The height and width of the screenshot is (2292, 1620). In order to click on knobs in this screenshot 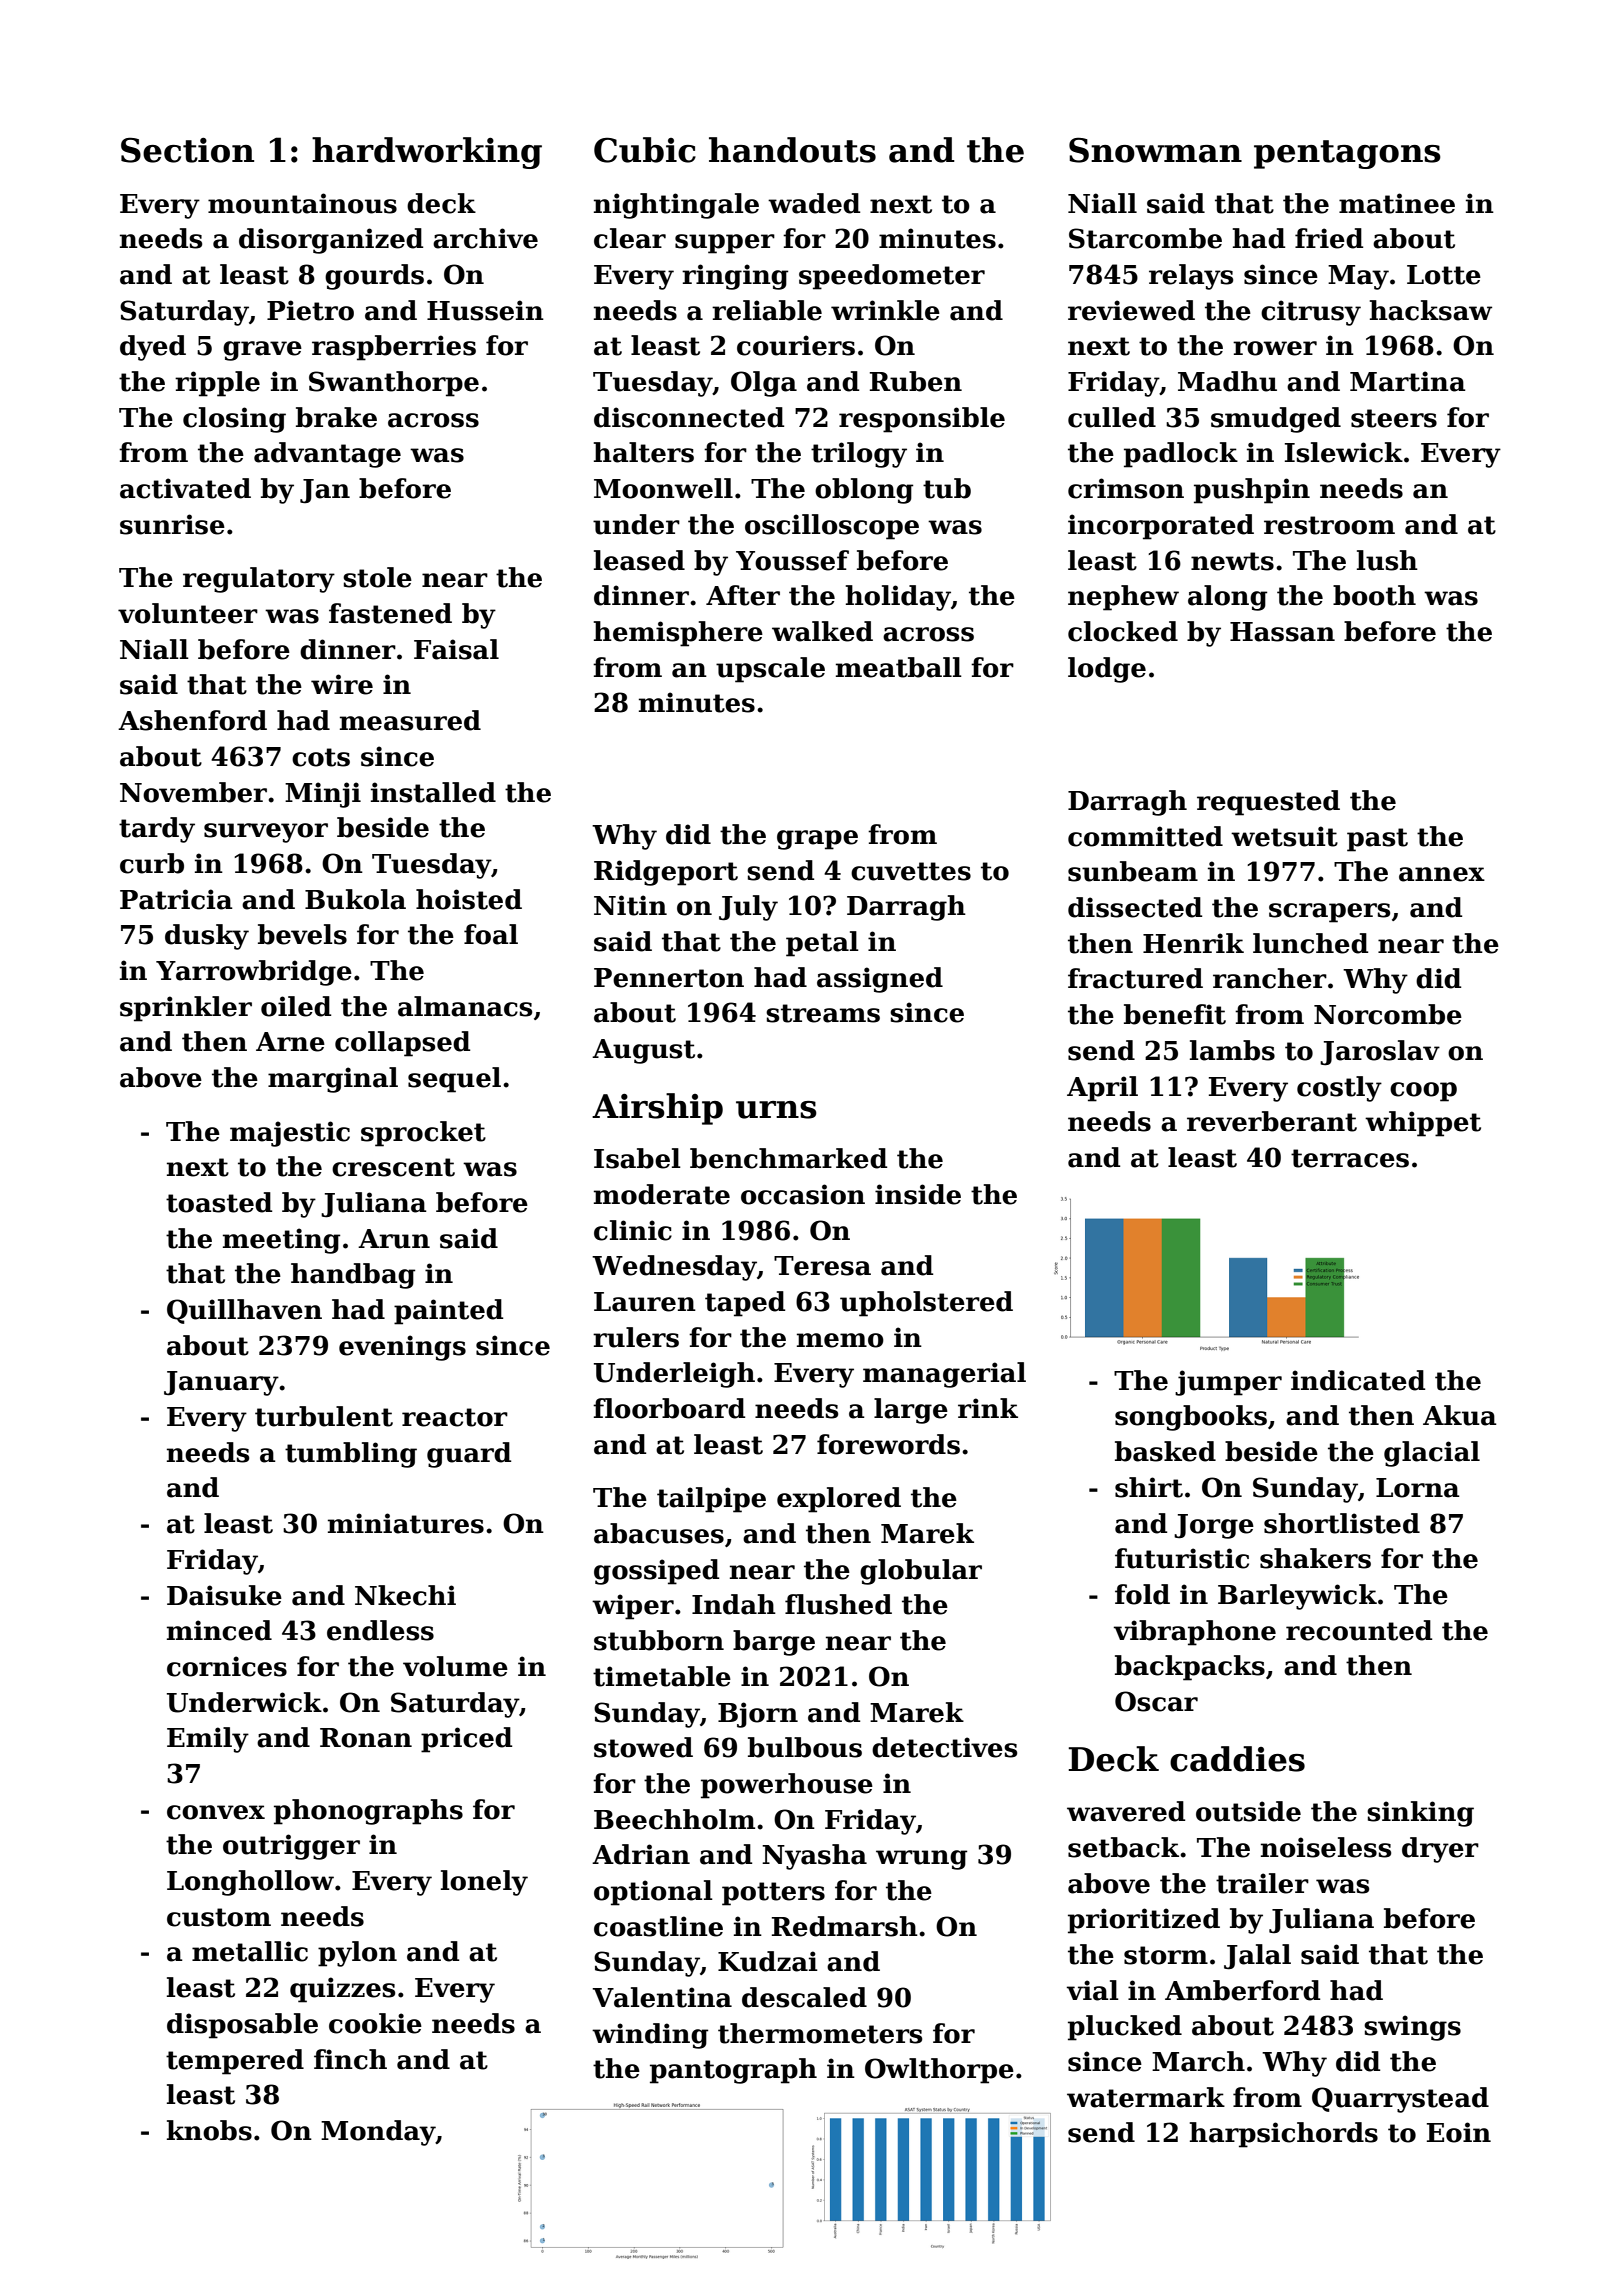, I will do `click(209, 2130)`.
